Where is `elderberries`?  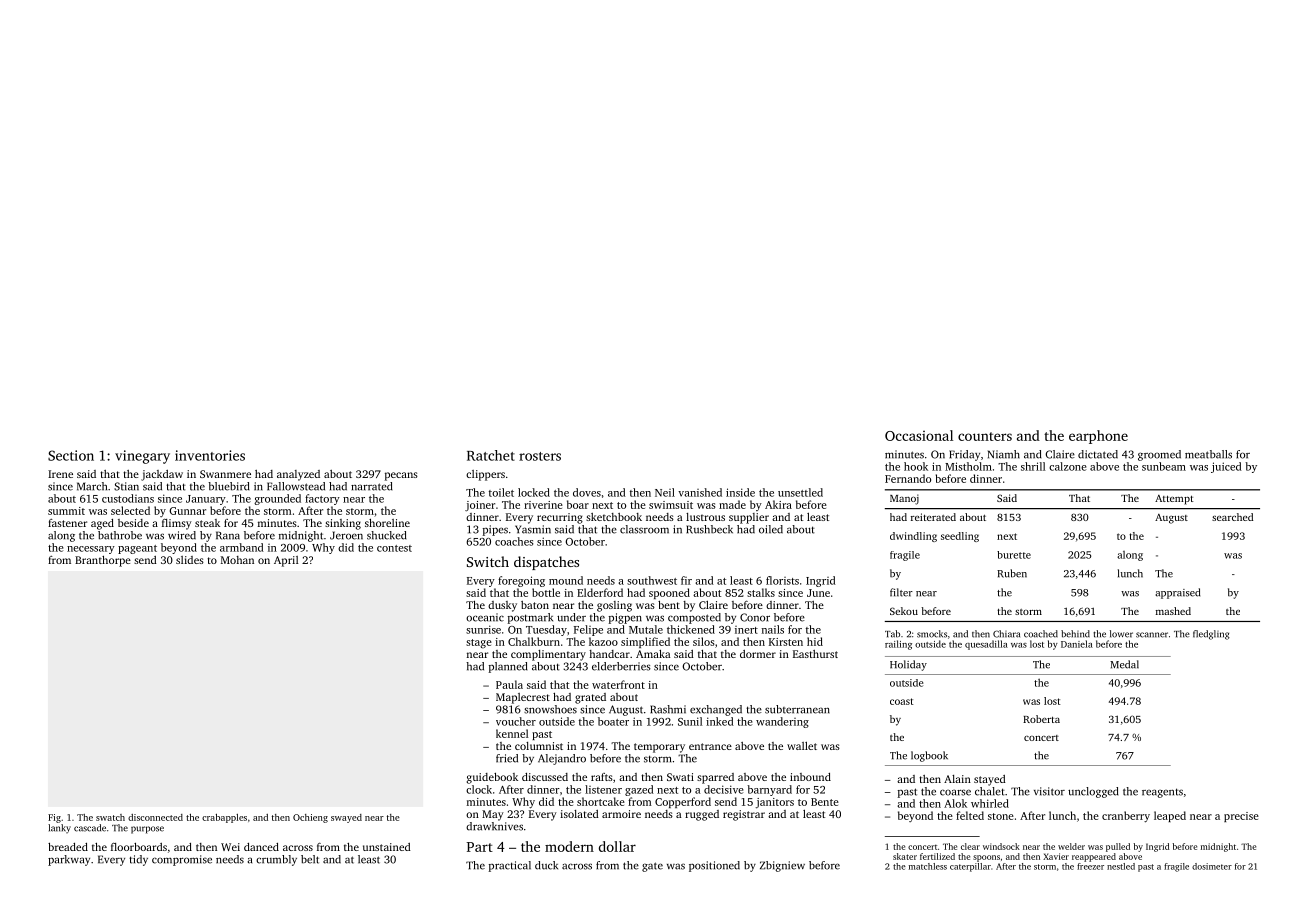
elderberries is located at coordinates (621, 666).
